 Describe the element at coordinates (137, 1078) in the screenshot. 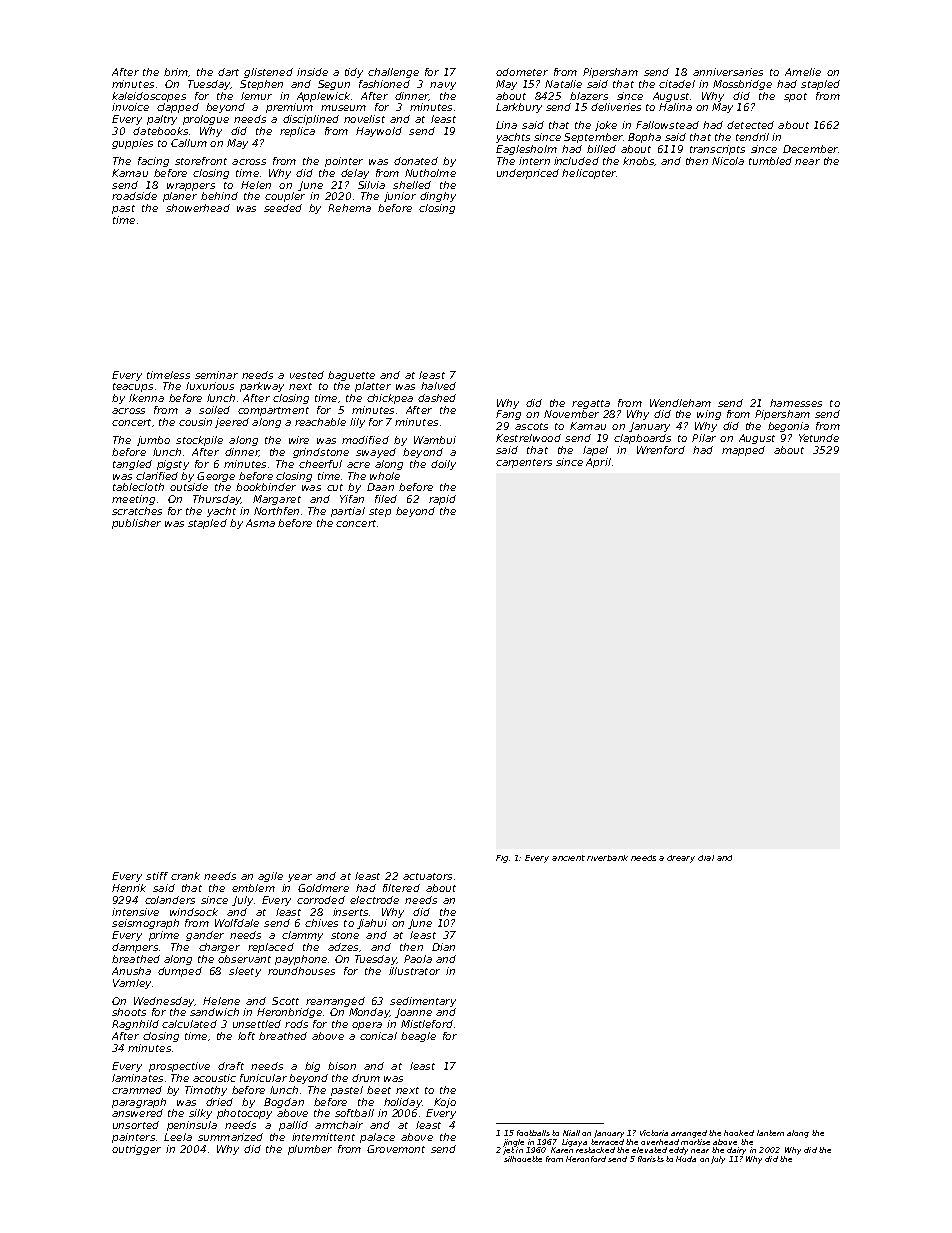

I see `laminates` at that location.
